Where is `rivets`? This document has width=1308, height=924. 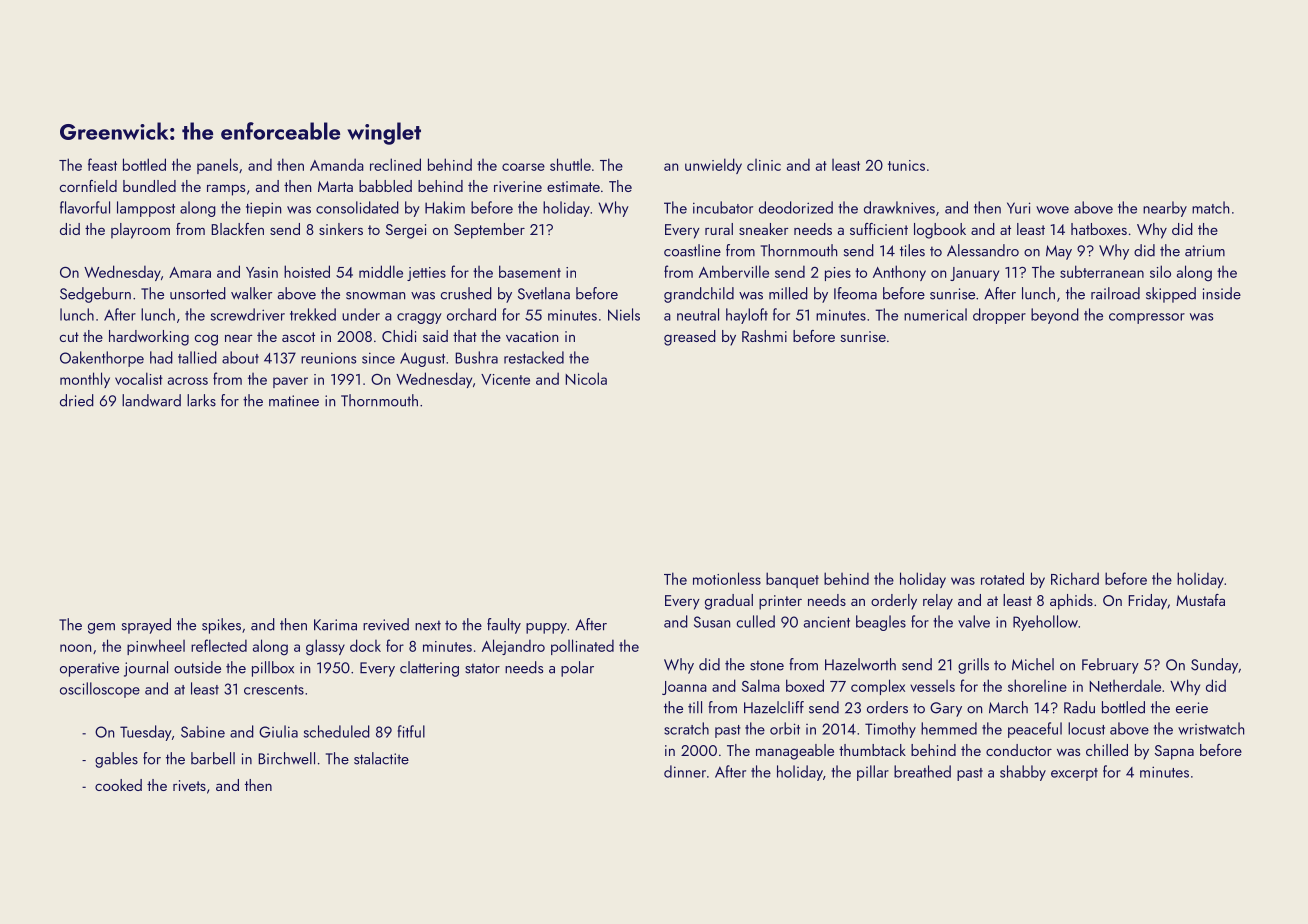 rivets is located at coordinates (189, 785).
